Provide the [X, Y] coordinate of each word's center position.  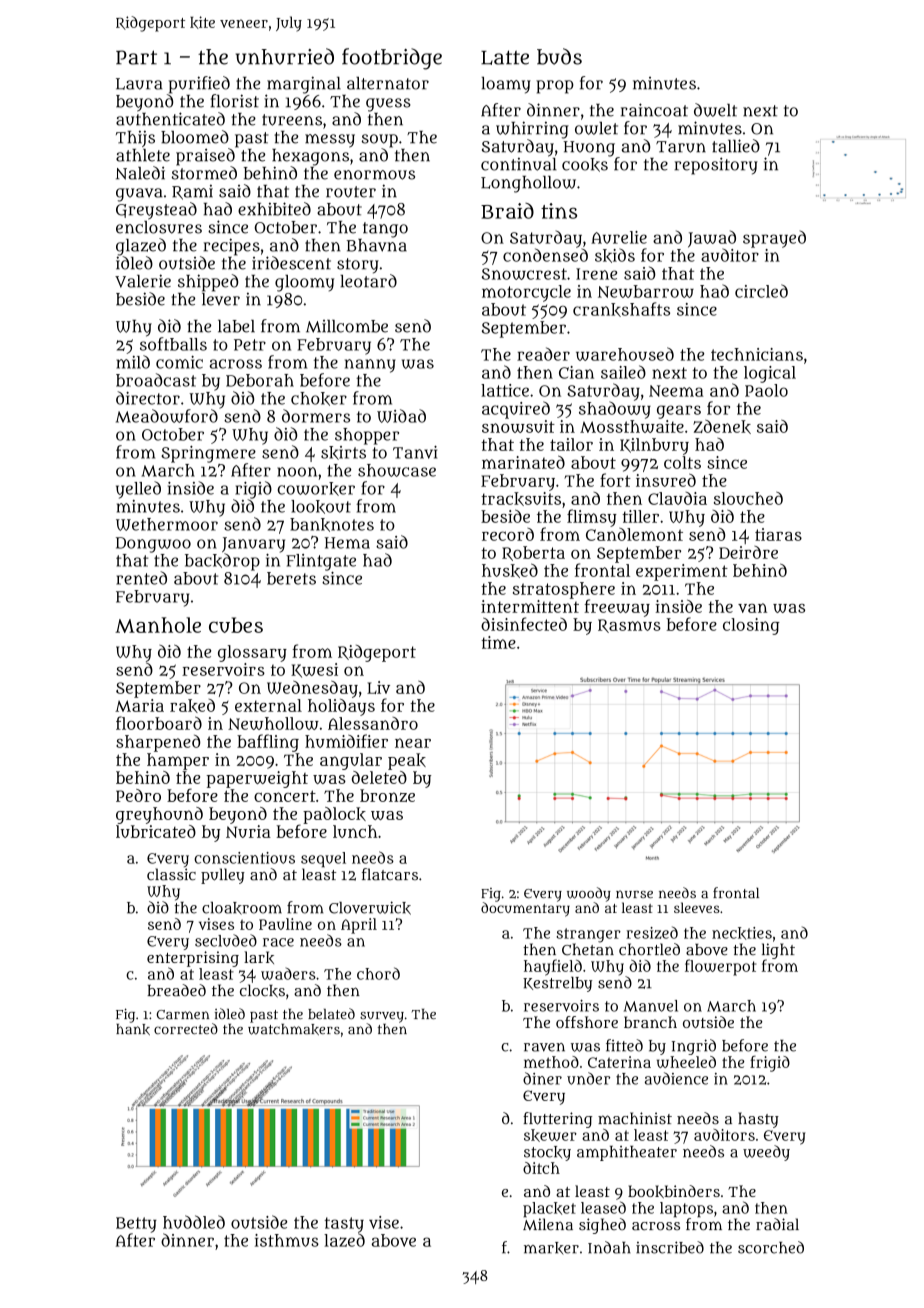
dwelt [715, 110]
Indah [609, 1247]
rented [141, 578]
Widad [401, 416]
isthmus [287, 1240]
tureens [292, 120]
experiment [682, 572]
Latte [505, 57]
